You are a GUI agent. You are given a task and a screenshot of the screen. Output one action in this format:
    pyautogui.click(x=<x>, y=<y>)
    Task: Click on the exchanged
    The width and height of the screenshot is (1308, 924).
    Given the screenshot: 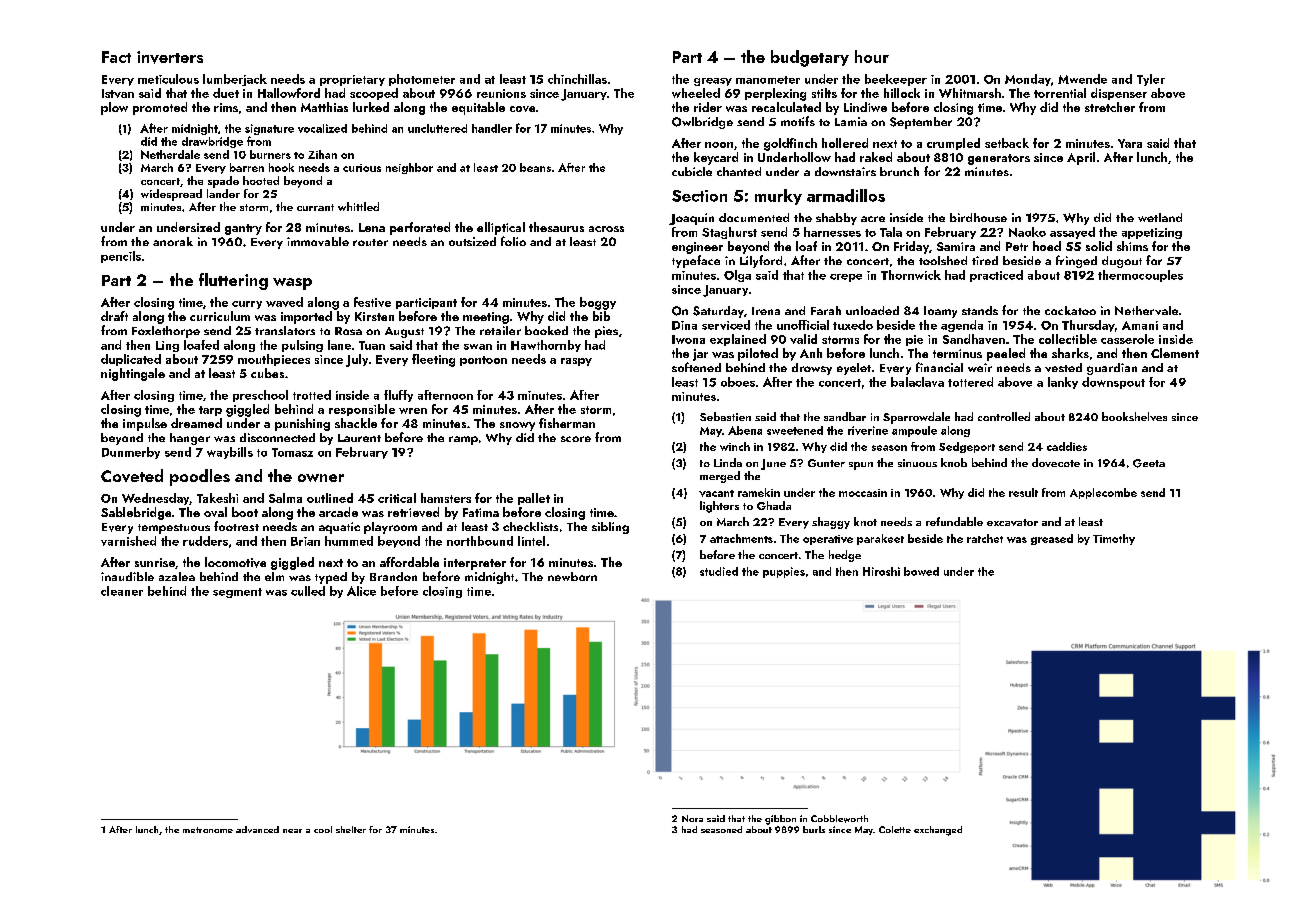 What is the action you would take?
    pyautogui.click(x=938, y=831)
